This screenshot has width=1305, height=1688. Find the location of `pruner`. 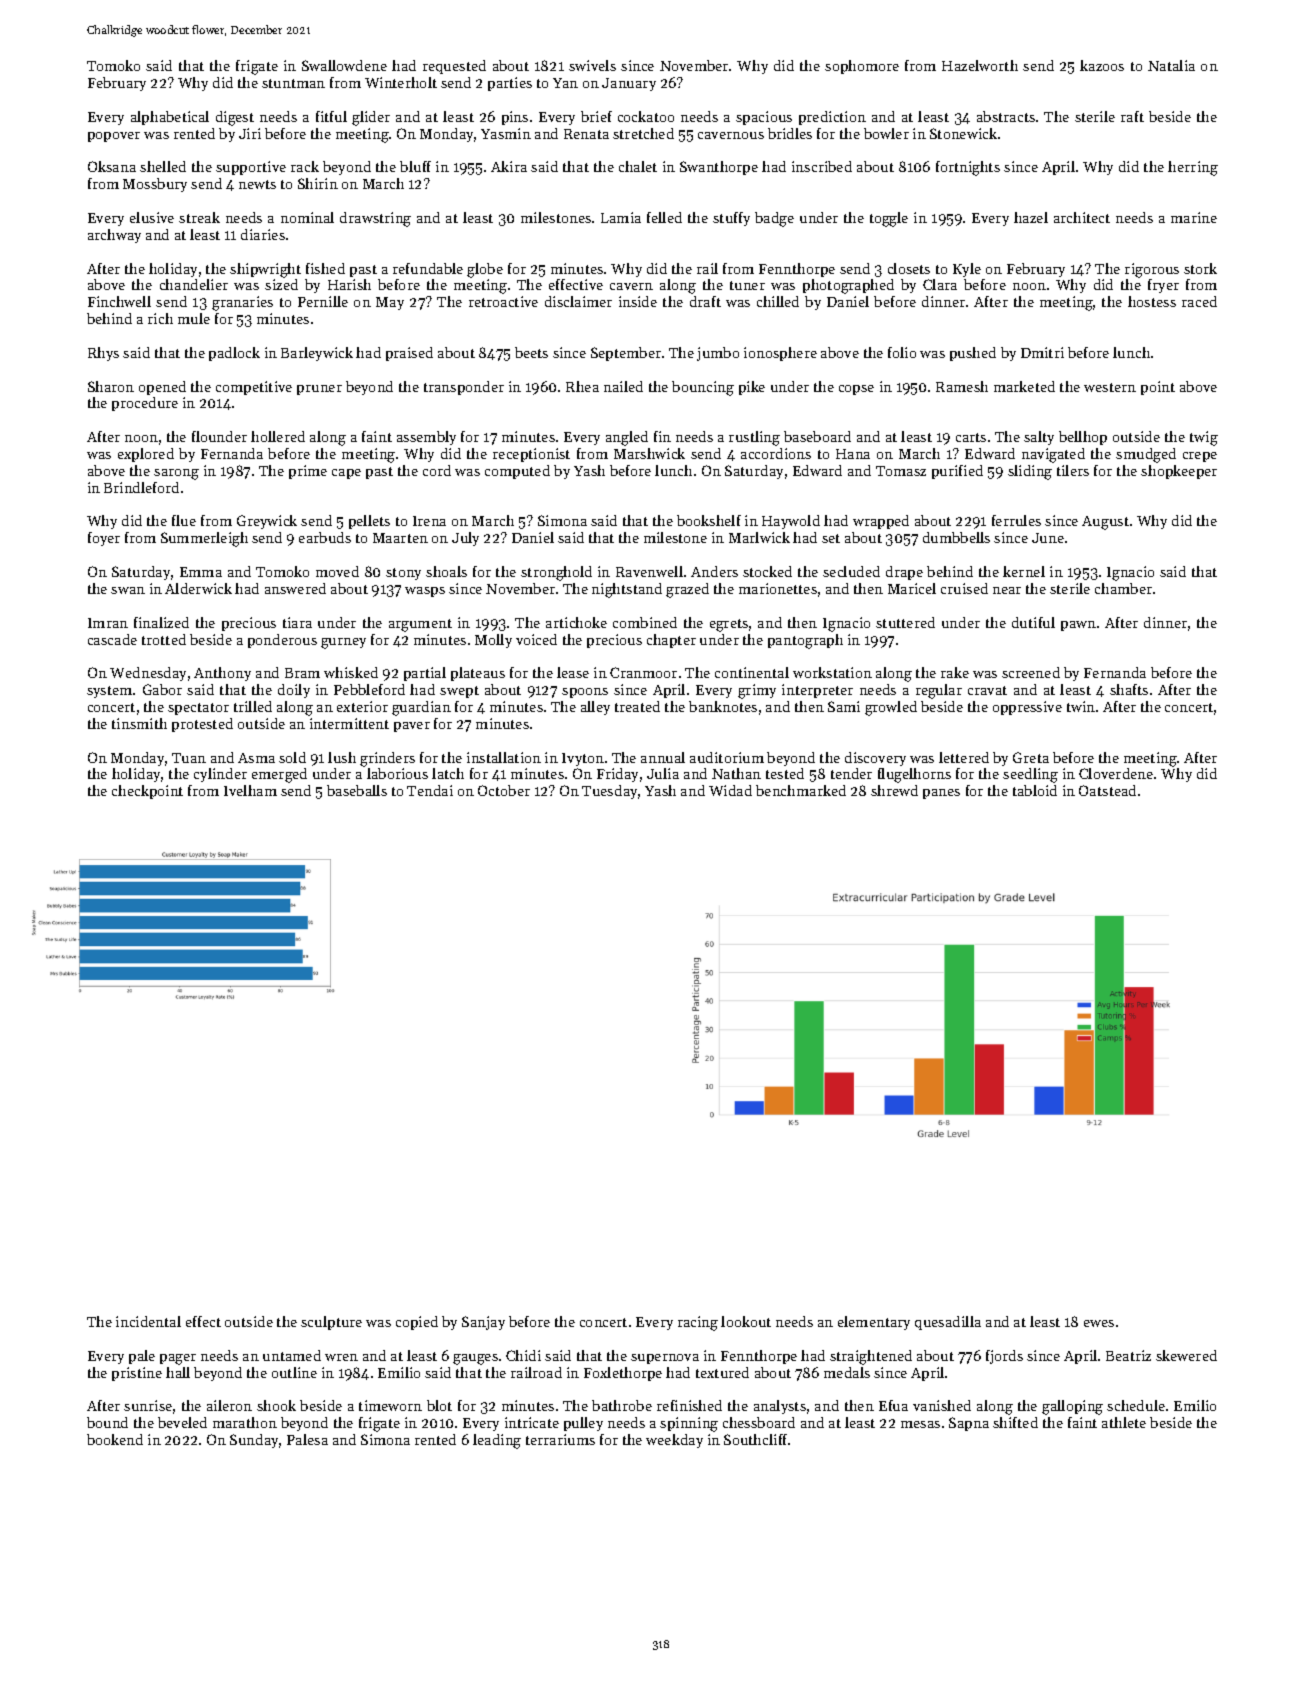

pruner is located at coordinates (319, 390).
